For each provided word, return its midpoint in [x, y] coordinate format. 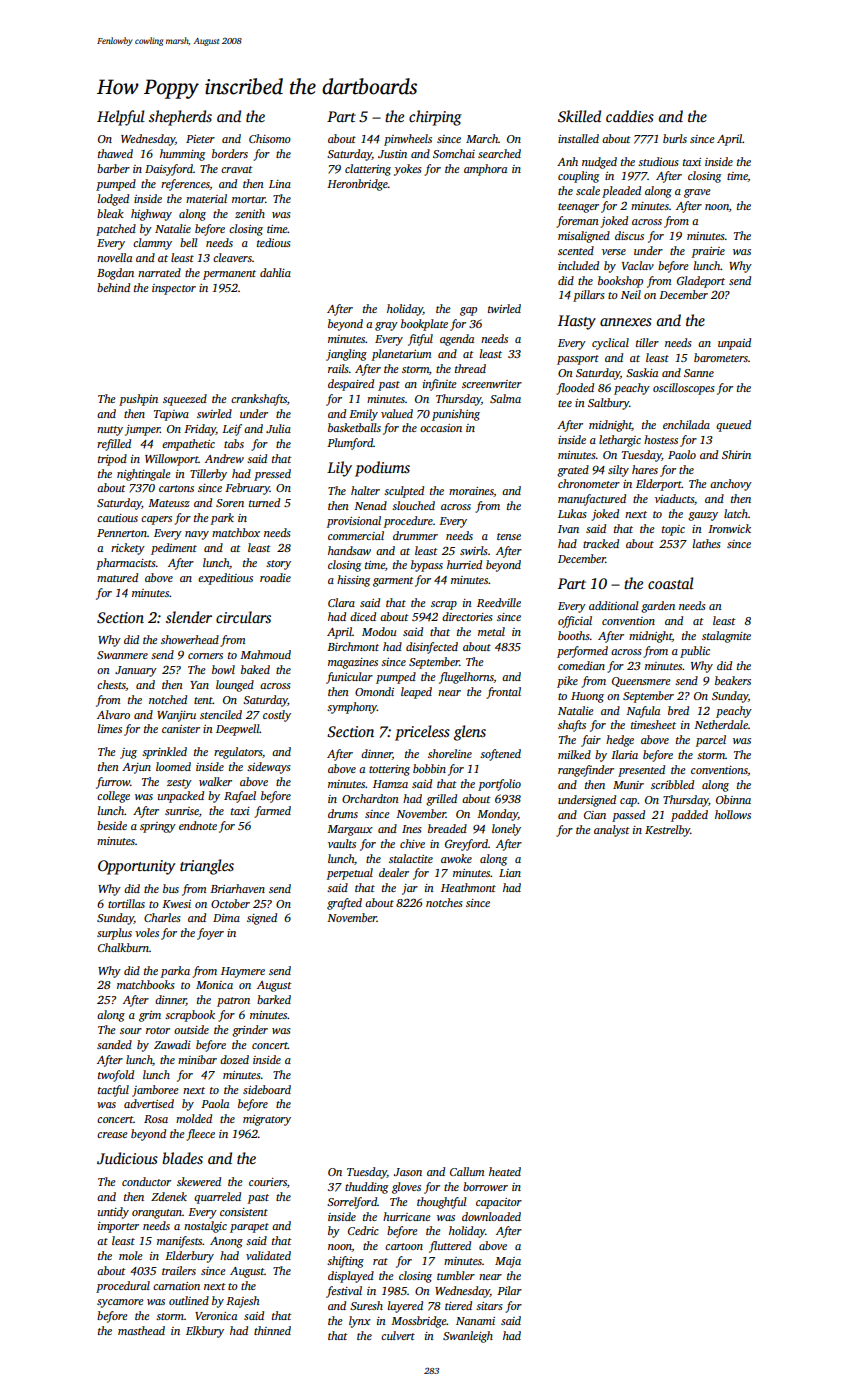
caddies [630, 116]
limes [110, 728]
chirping [435, 118]
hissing [353, 581]
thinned [272, 1330]
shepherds [180, 118]
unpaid [734, 344]
